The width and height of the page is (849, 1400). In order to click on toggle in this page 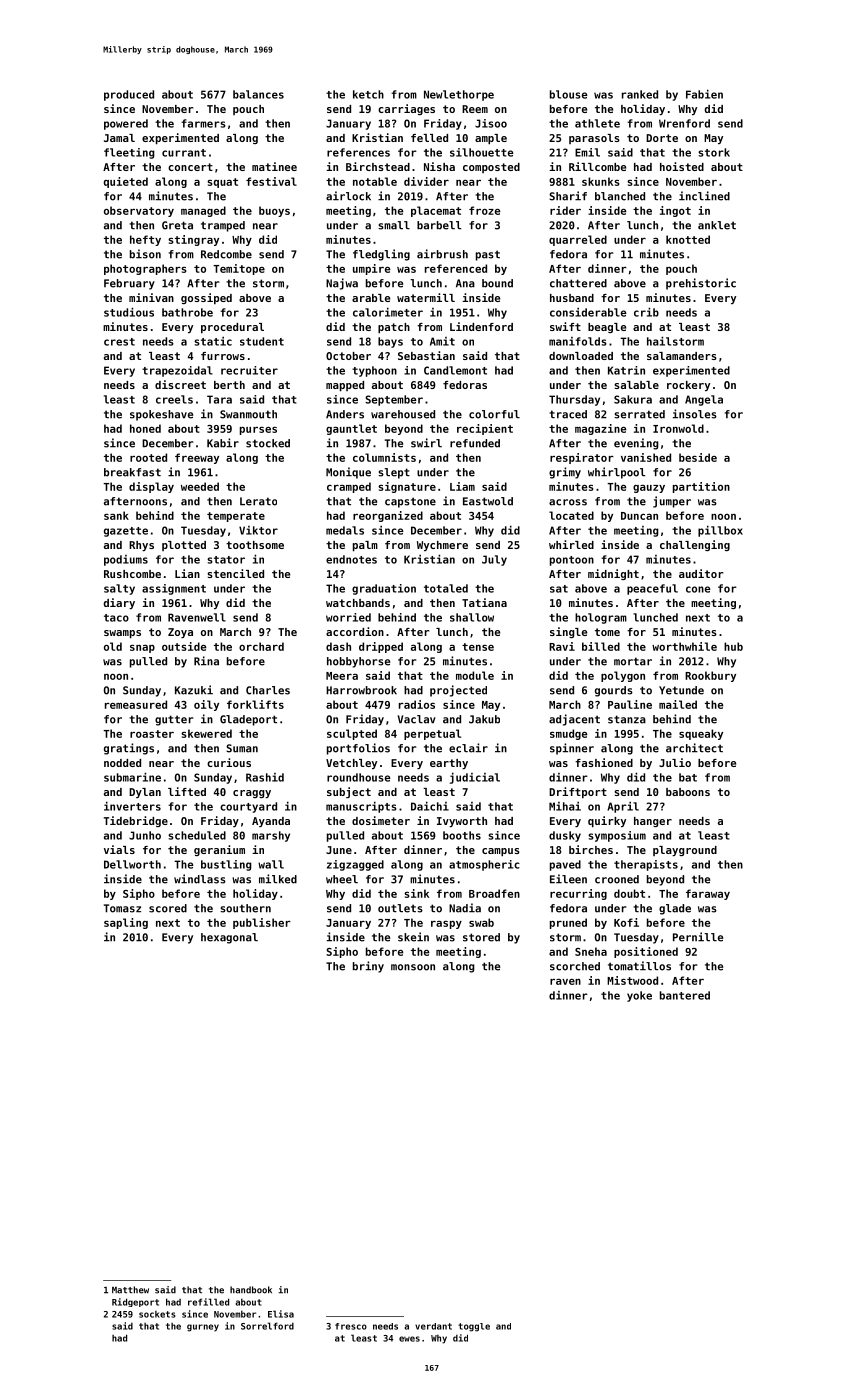, I will do `click(474, 1327)`.
